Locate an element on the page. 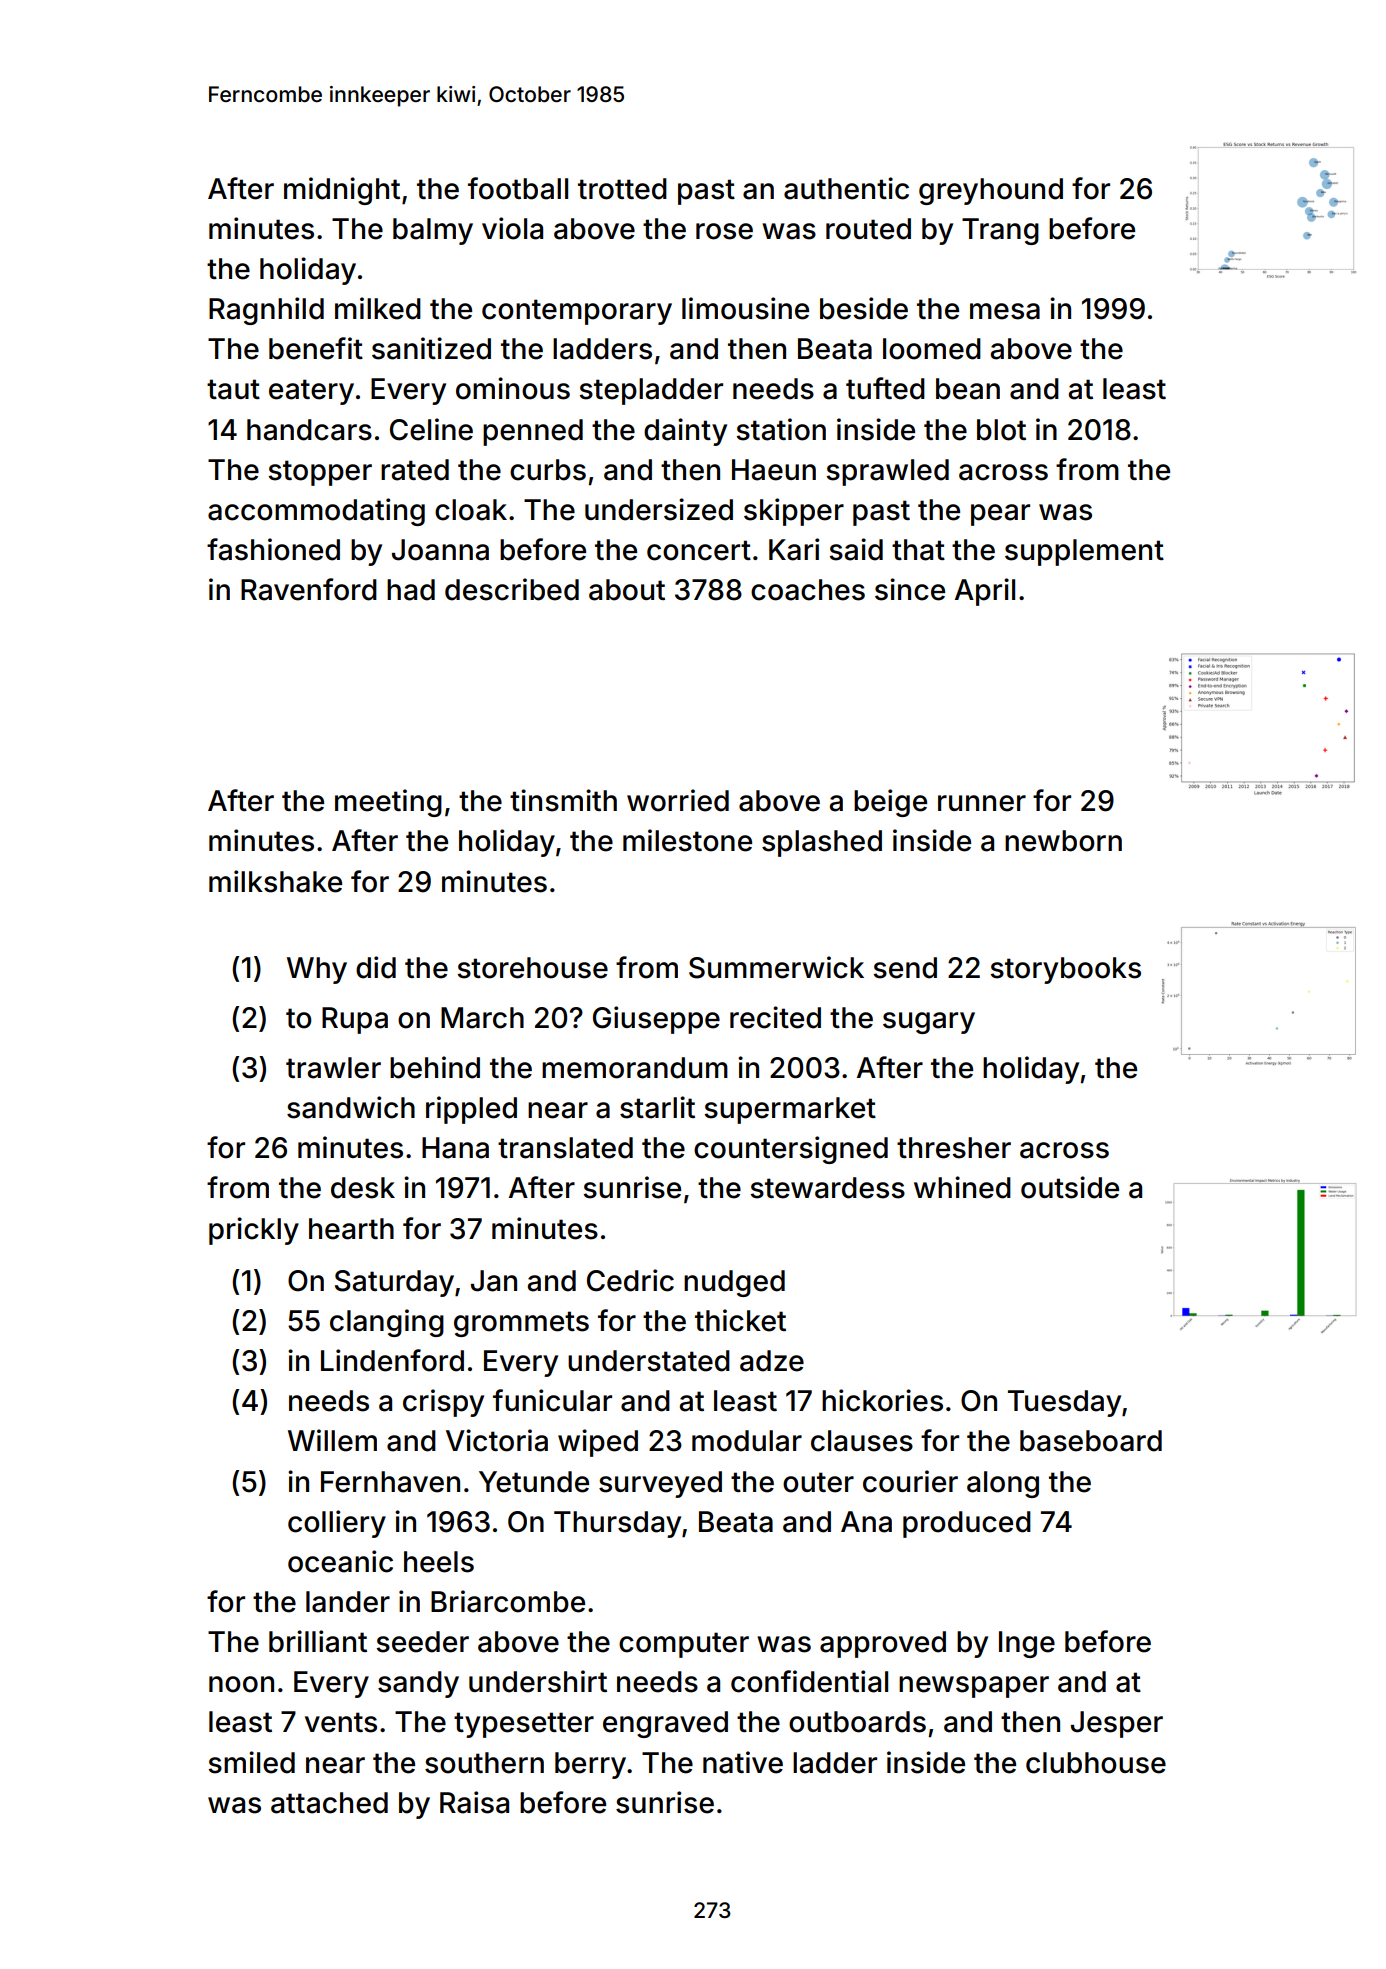 This image has height=1969, width=1386. approved is located at coordinates (883, 1644).
